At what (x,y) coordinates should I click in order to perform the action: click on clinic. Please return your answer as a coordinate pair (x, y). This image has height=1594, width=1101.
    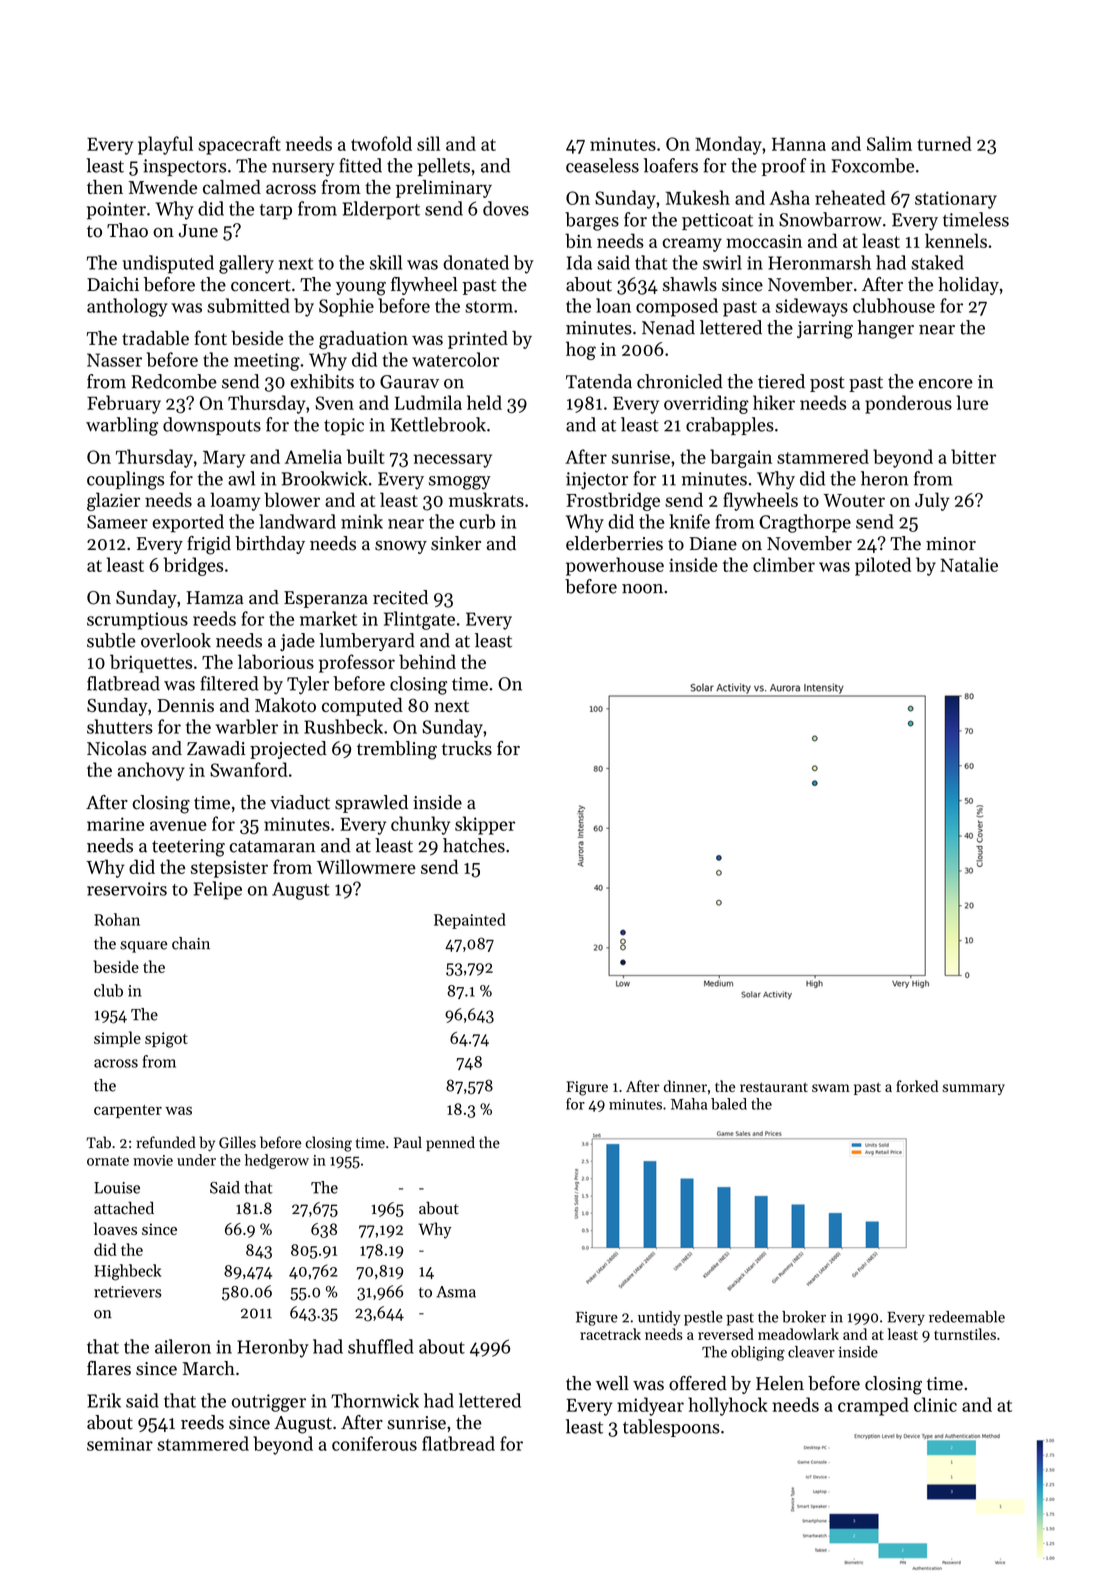
    Looking at the image, I should click on (935, 1404).
